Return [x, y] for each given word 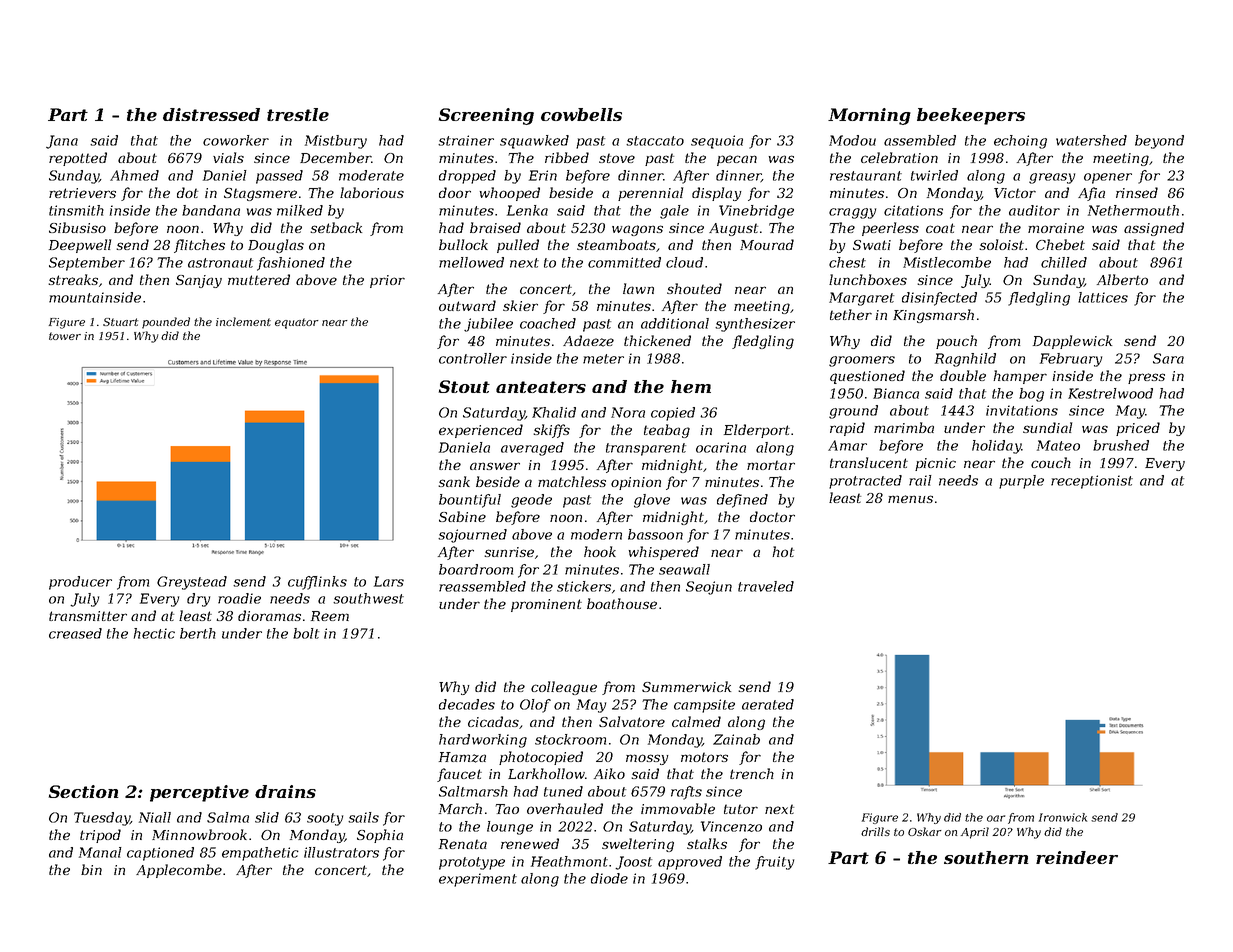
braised [495, 227]
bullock [463, 244]
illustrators [341, 852]
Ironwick [1063, 817]
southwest [368, 598]
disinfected [939, 299]
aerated [768, 704]
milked [300, 210]
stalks [707, 843]
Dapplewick [1072, 342]
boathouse [622, 603]
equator [297, 323]
